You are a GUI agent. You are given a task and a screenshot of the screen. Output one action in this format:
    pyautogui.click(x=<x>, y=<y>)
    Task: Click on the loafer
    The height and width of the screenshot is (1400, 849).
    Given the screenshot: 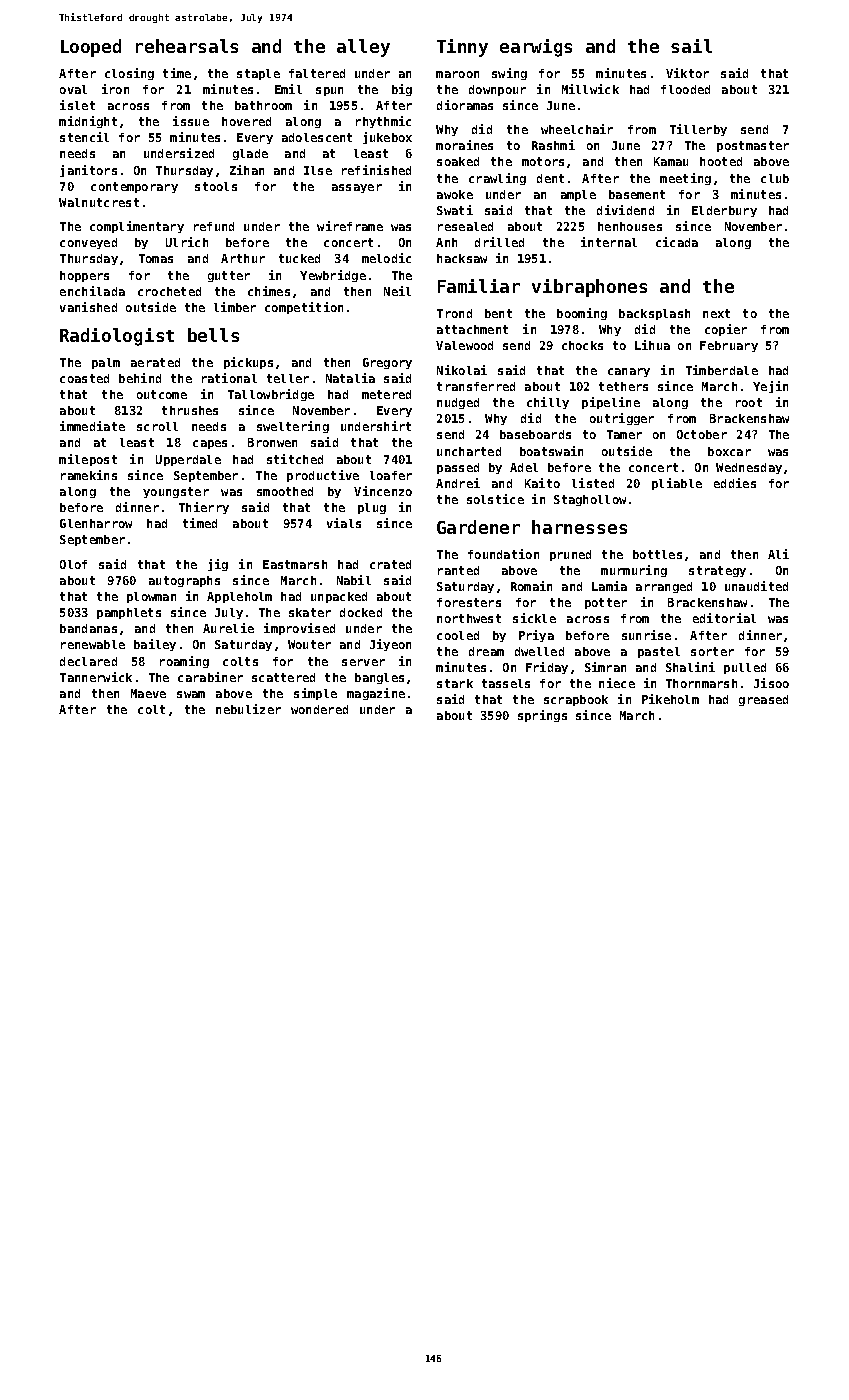 What is the action you would take?
    pyautogui.click(x=391, y=475)
